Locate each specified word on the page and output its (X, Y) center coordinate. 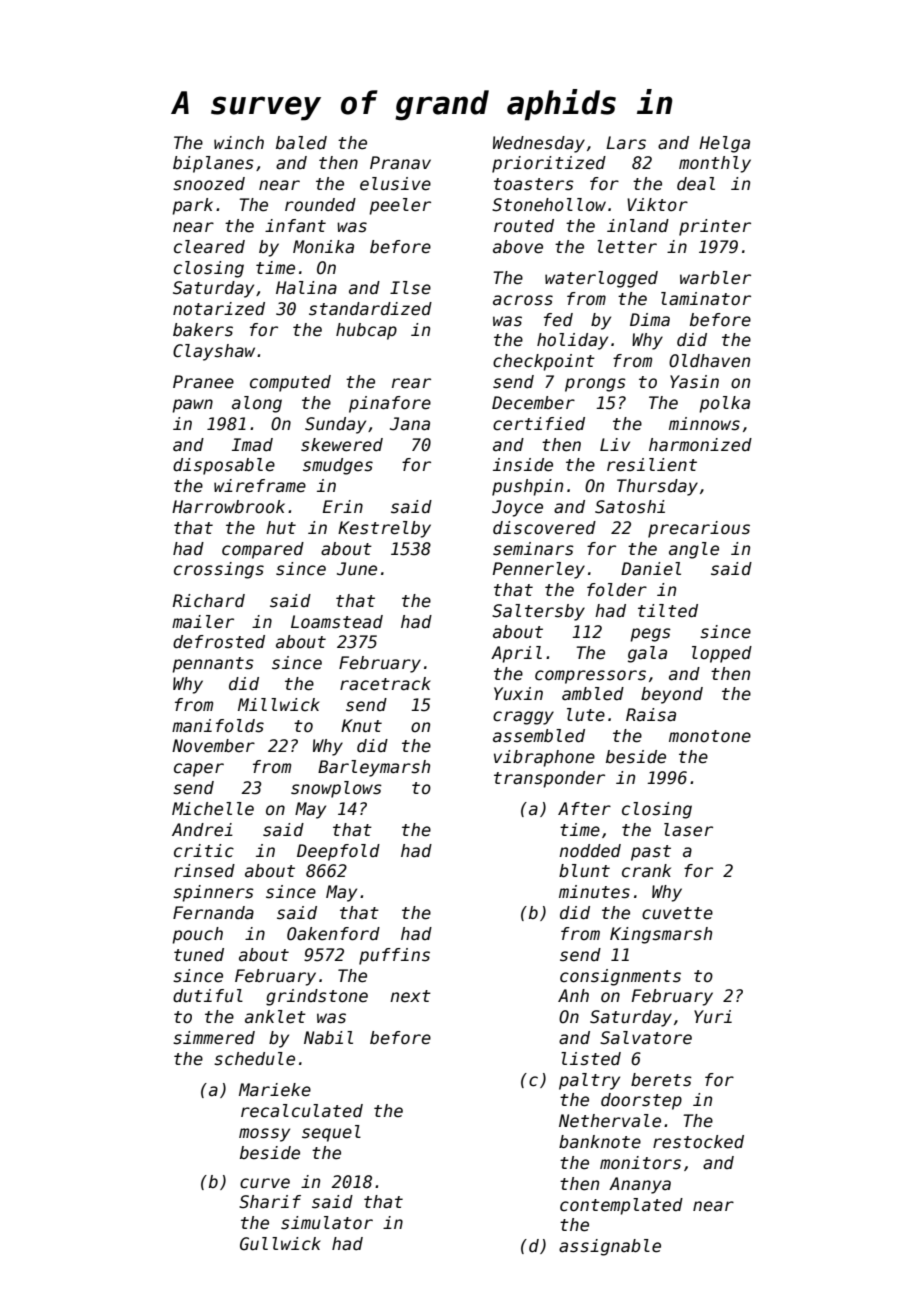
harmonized (700, 445)
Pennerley (539, 570)
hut (281, 528)
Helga (724, 144)
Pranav (400, 163)
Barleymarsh (374, 768)
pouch (197, 935)
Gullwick (280, 1244)
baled (301, 143)
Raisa (651, 715)
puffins (394, 956)
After (584, 809)
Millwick (279, 704)
